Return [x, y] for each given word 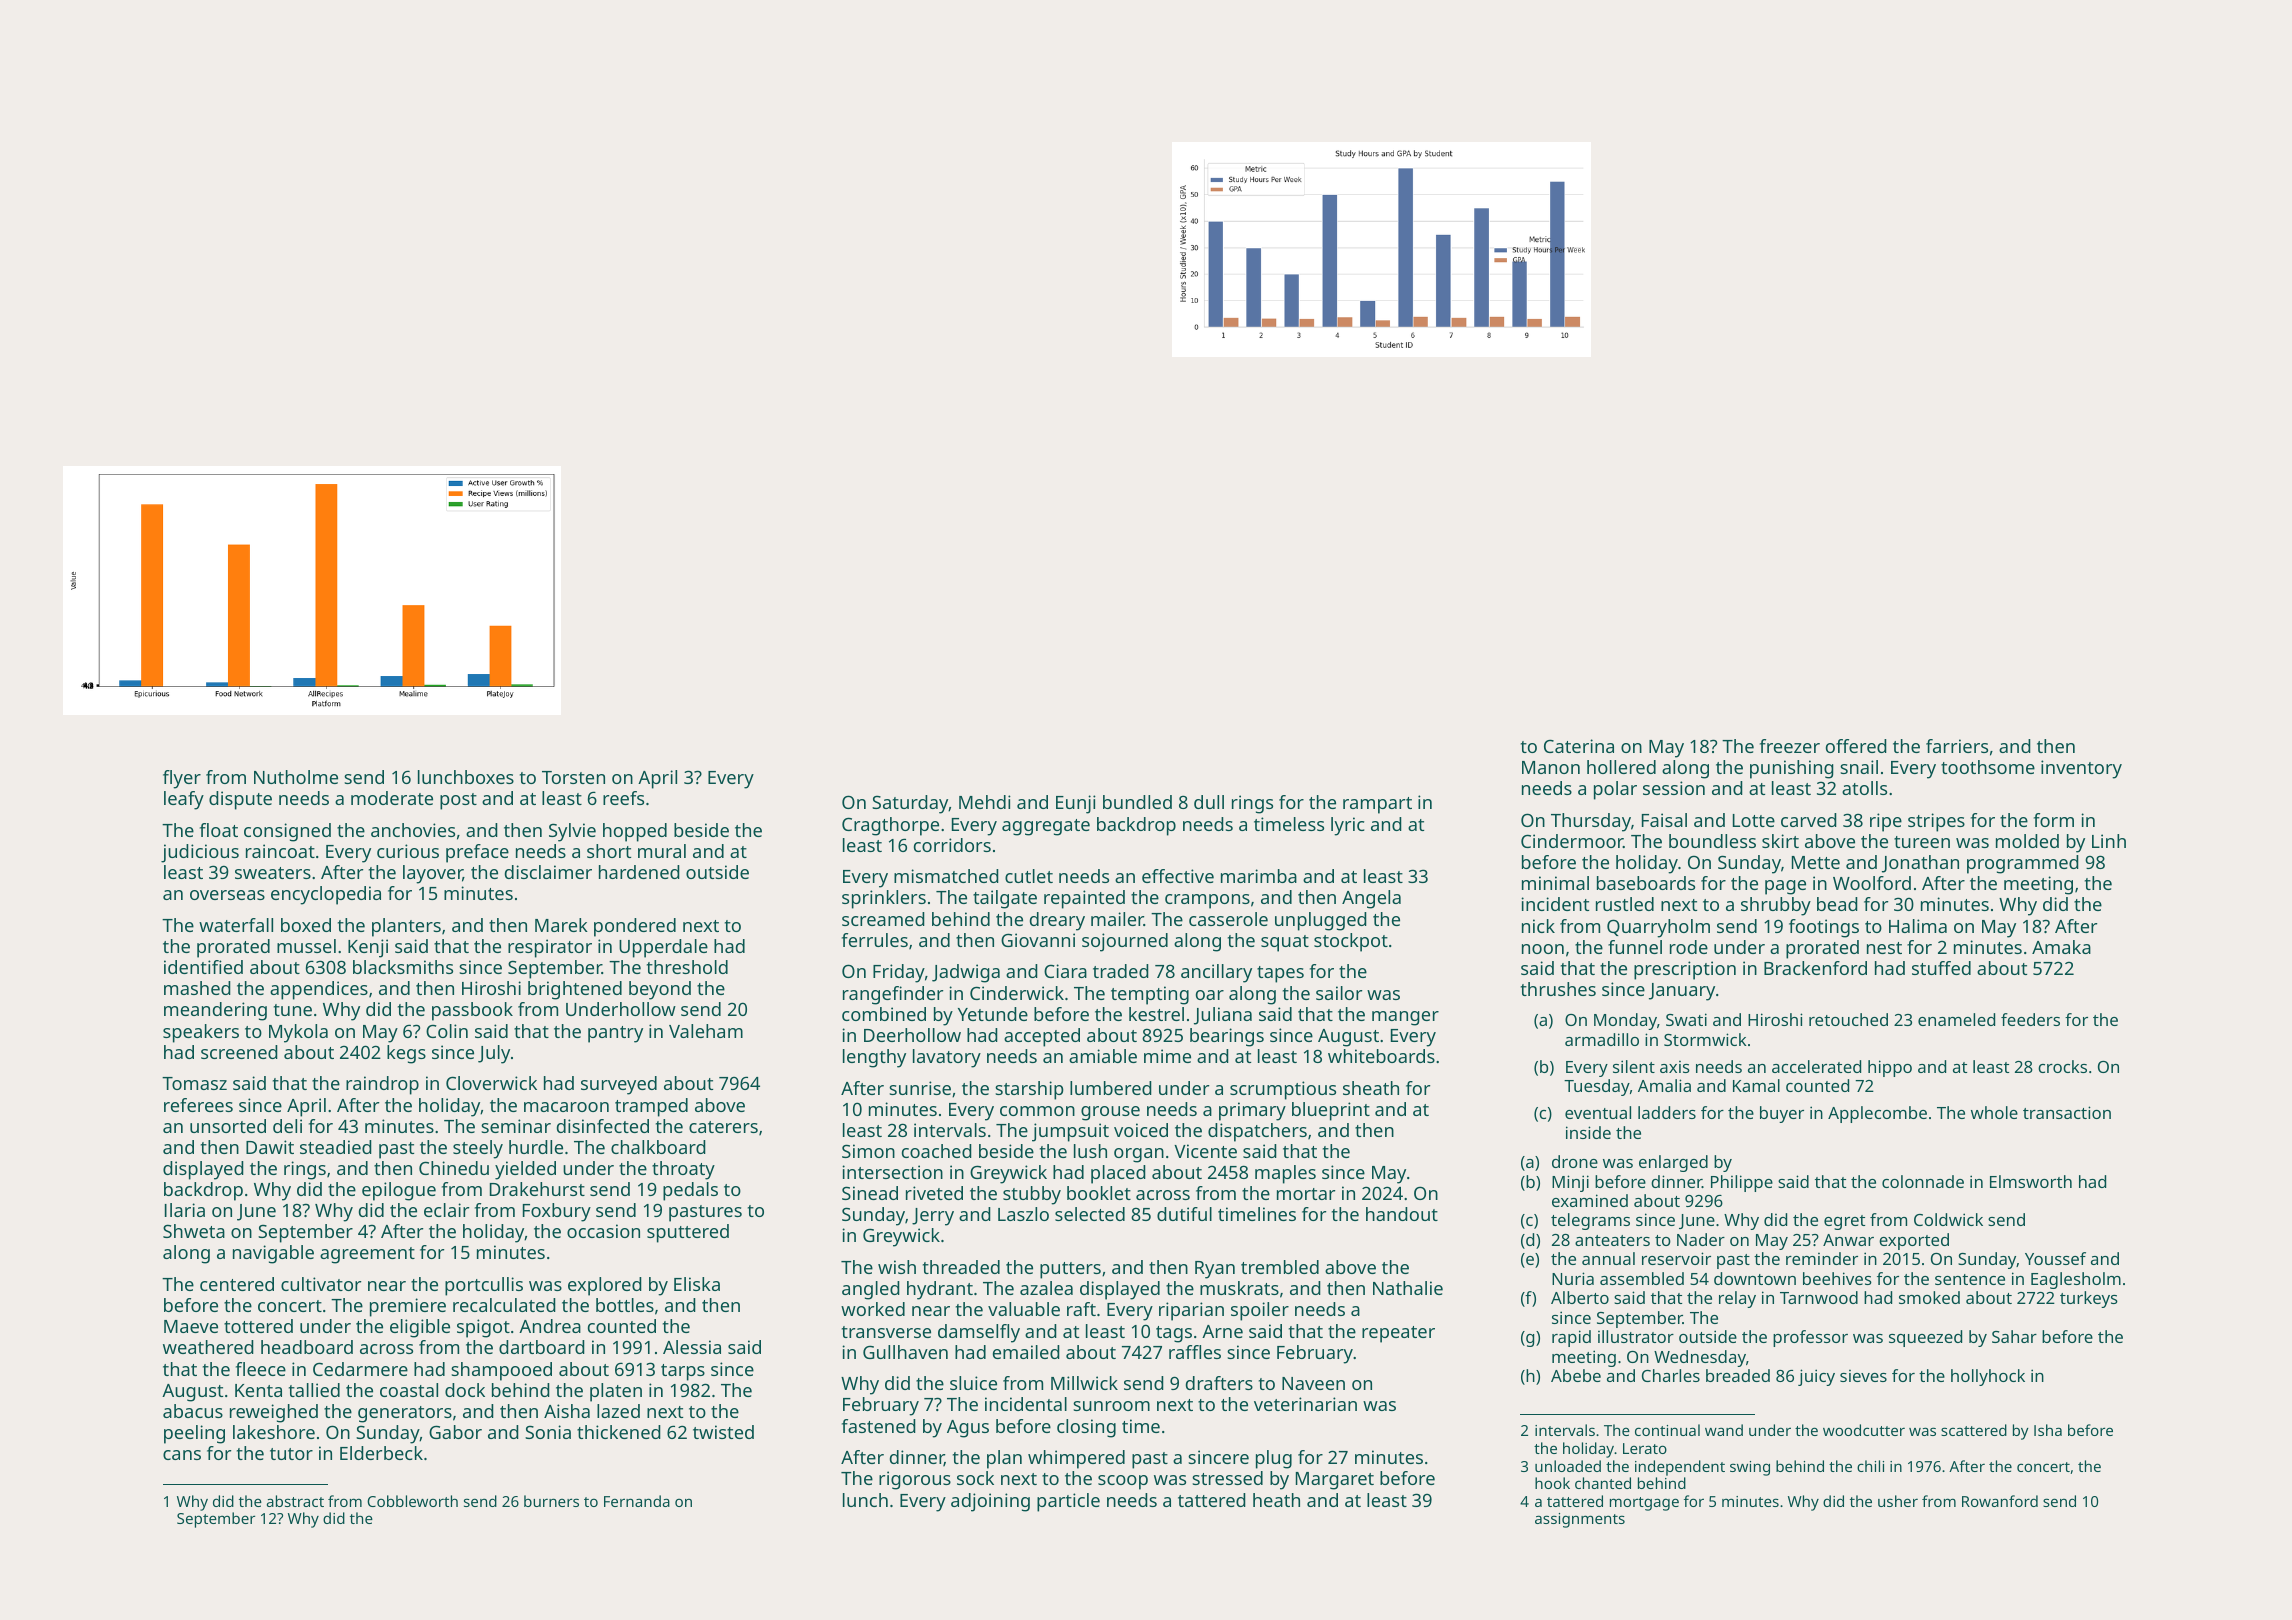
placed [1118, 1174]
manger [1405, 1018]
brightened [575, 990]
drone [1575, 1161]
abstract [295, 1501]
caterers [723, 1127]
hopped [635, 832]
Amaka [2061, 947]
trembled [1280, 1267]
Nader [1701, 1239]
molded [2027, 841]
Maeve [191, 1326]
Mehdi [985, 802]
